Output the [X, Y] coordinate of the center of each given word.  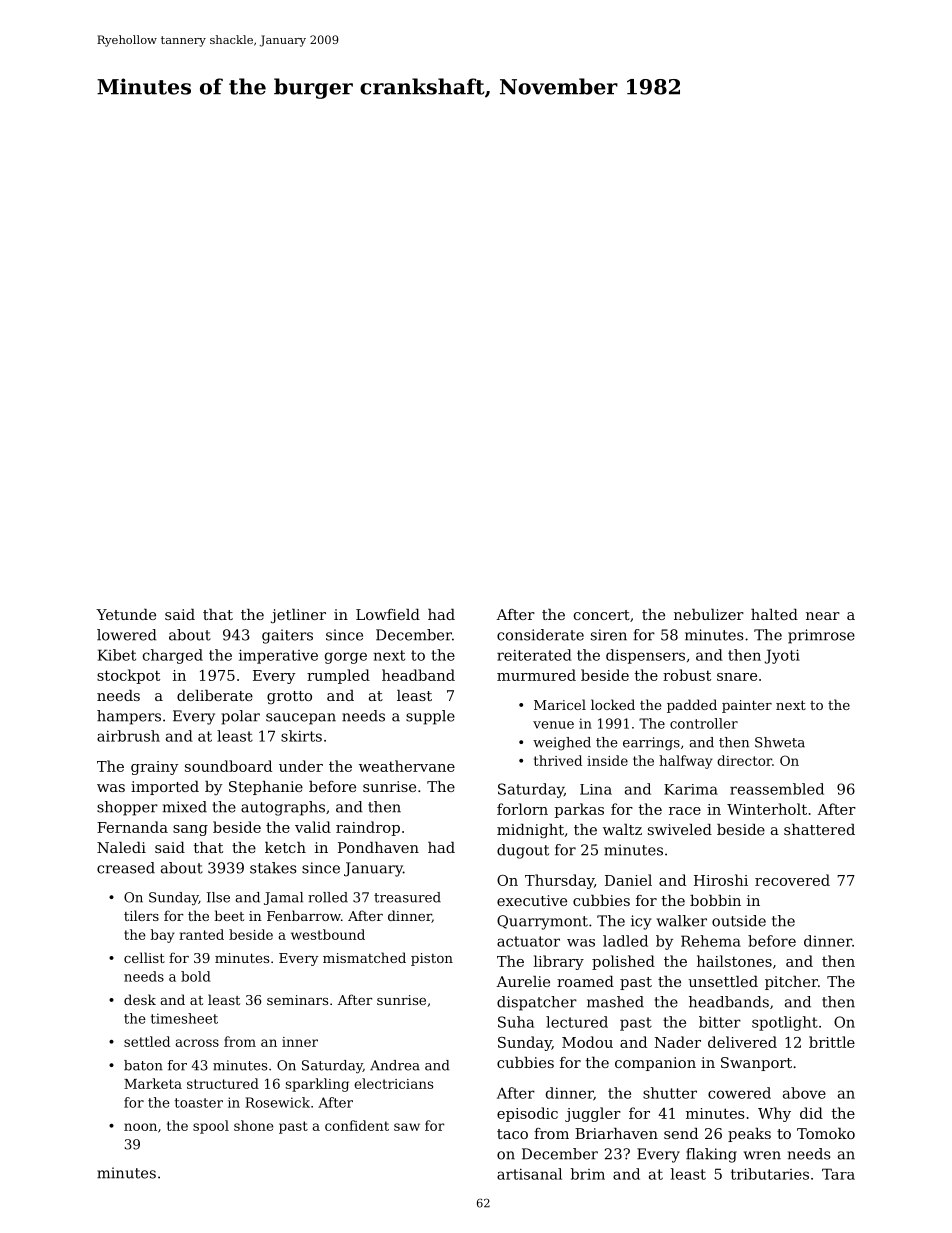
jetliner [298, 616]
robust [687, 675]
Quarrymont [542, 922]
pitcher [791, 983]
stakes [273, 868]
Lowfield [388, 614]
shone [253, 1125]
